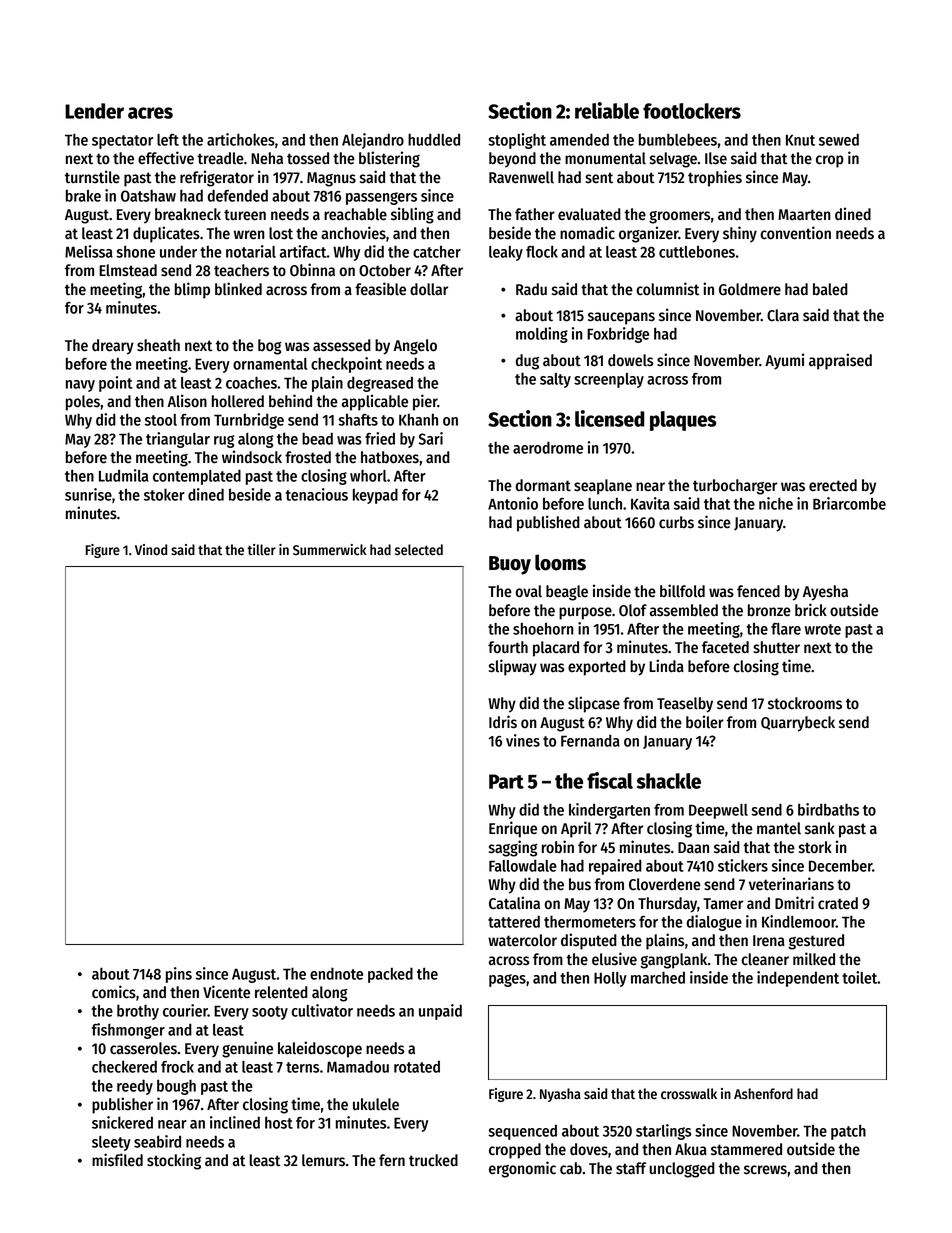 The width and height of the screenshot is (952, 1233). I want to click on Ayumi, so click(784, 361).
